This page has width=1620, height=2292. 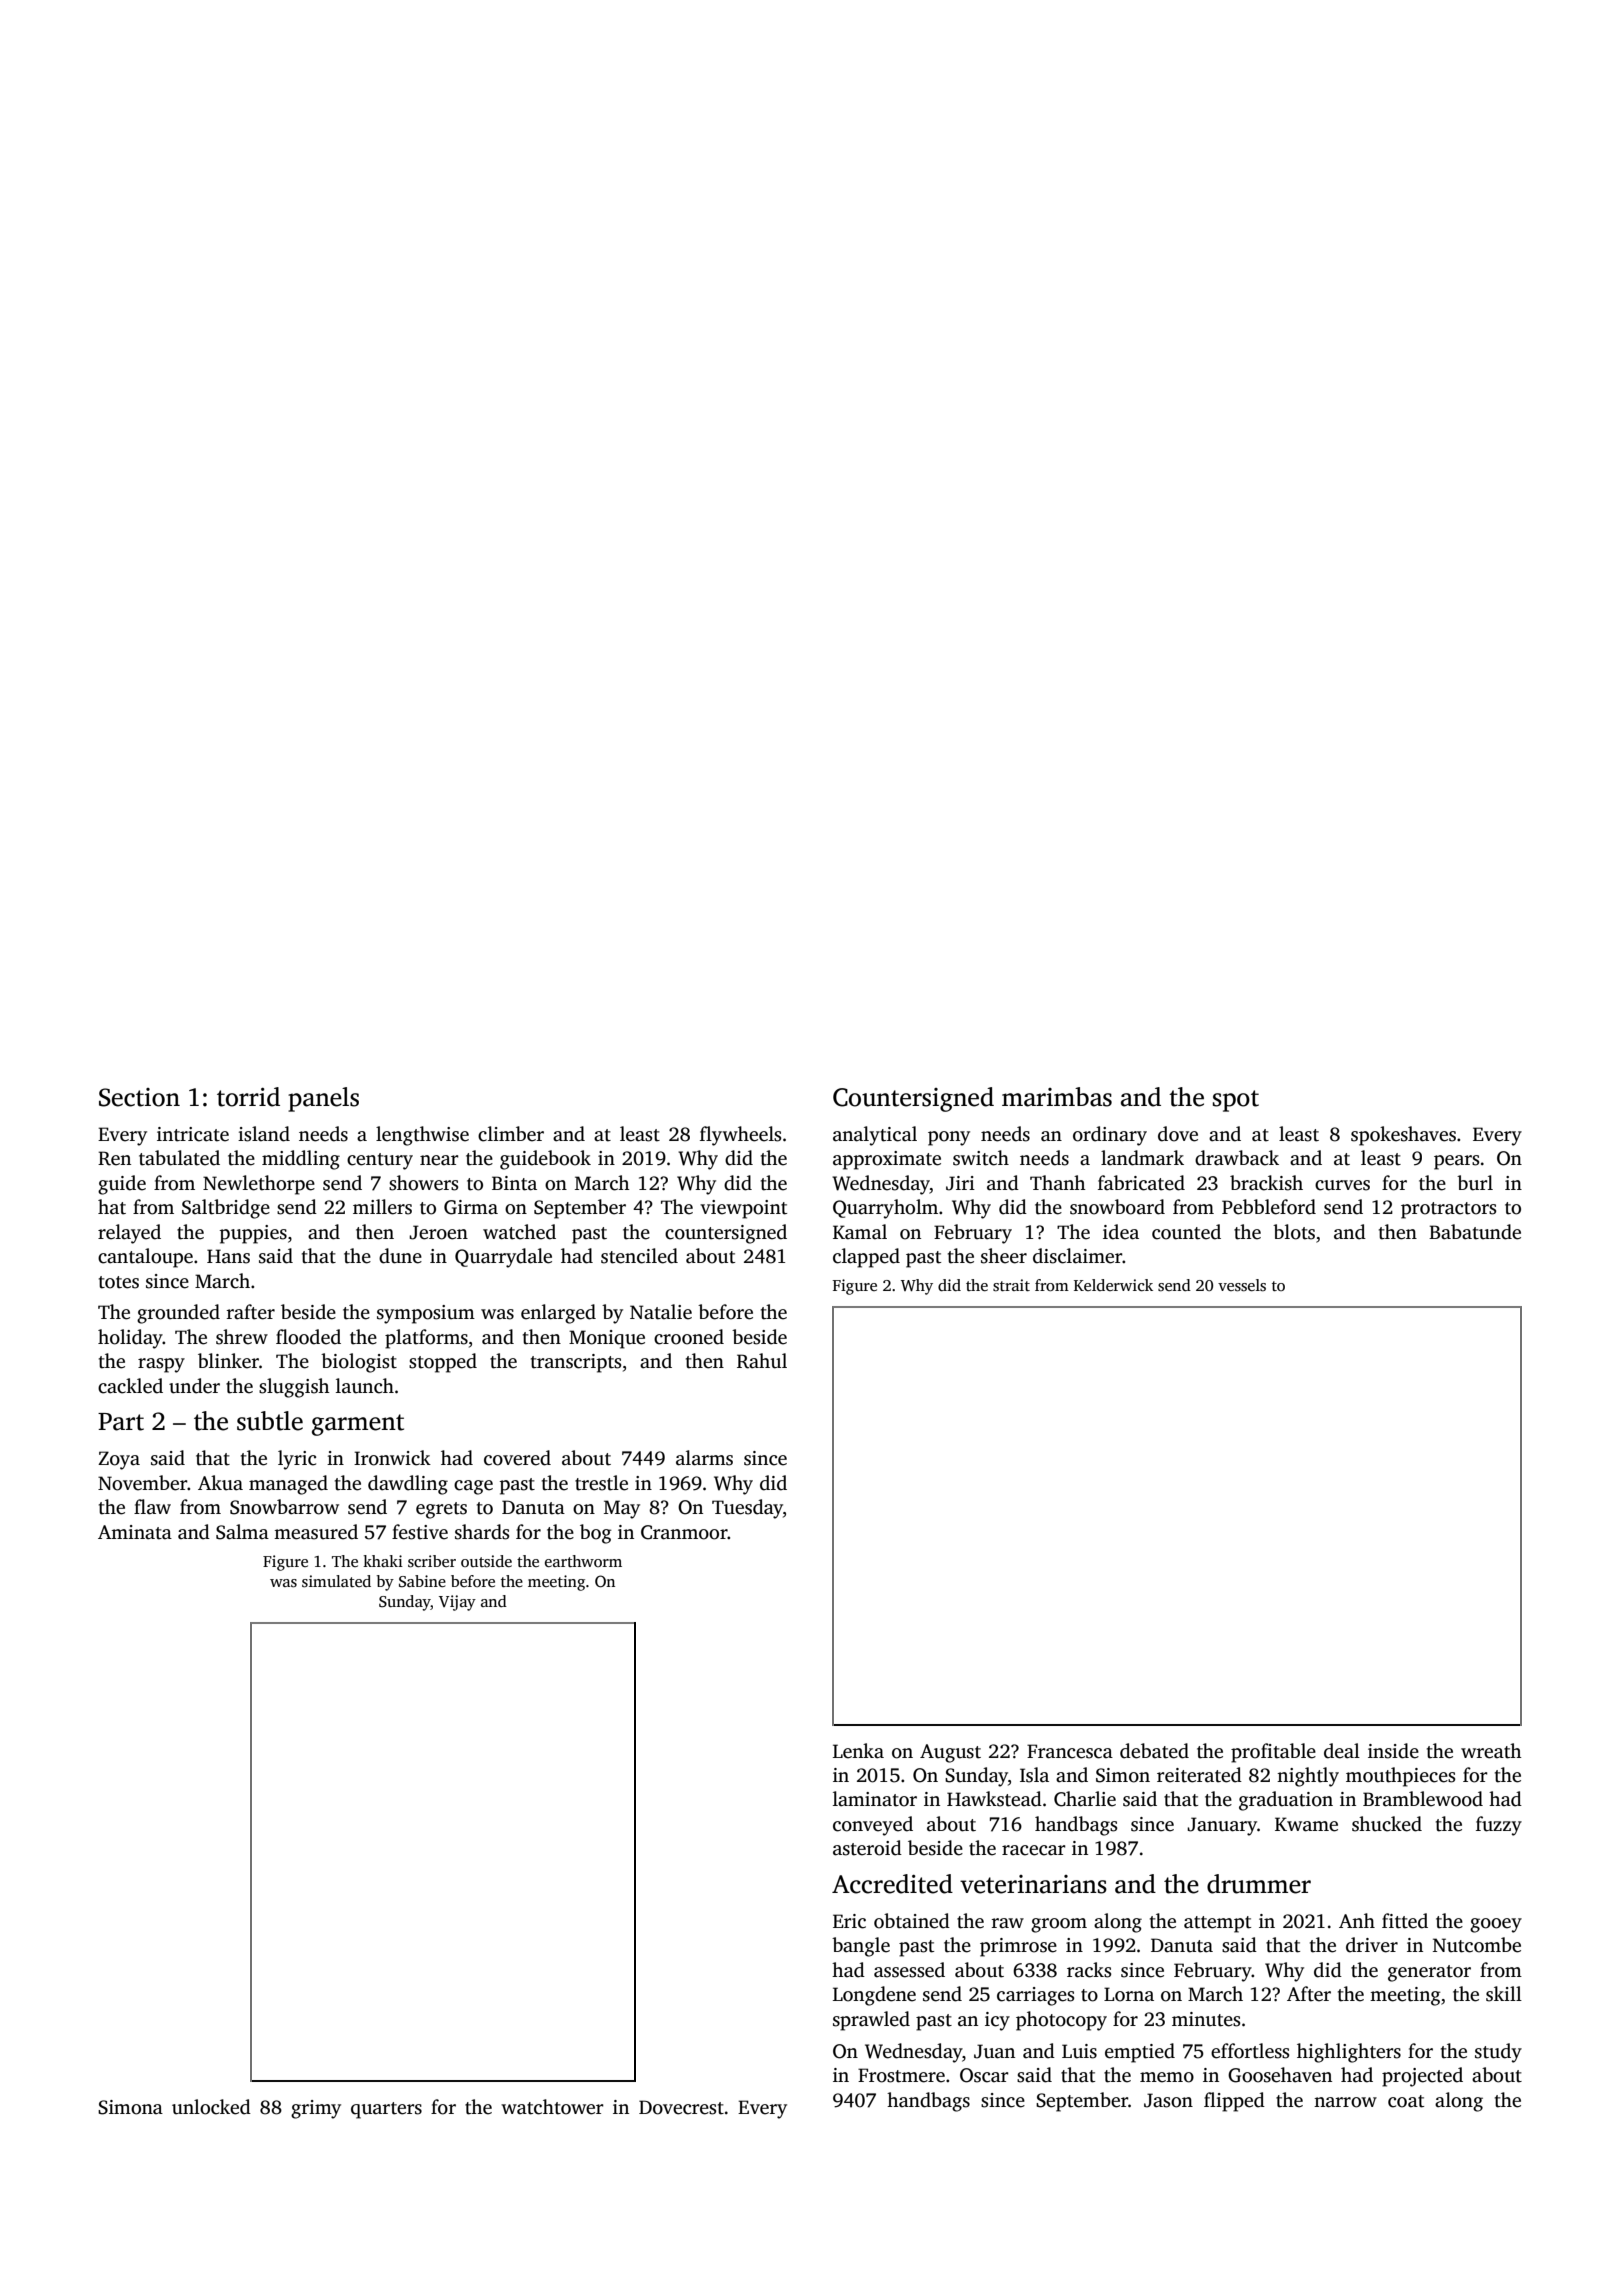 I want to click on totes, so click(x=119, y=1282).
